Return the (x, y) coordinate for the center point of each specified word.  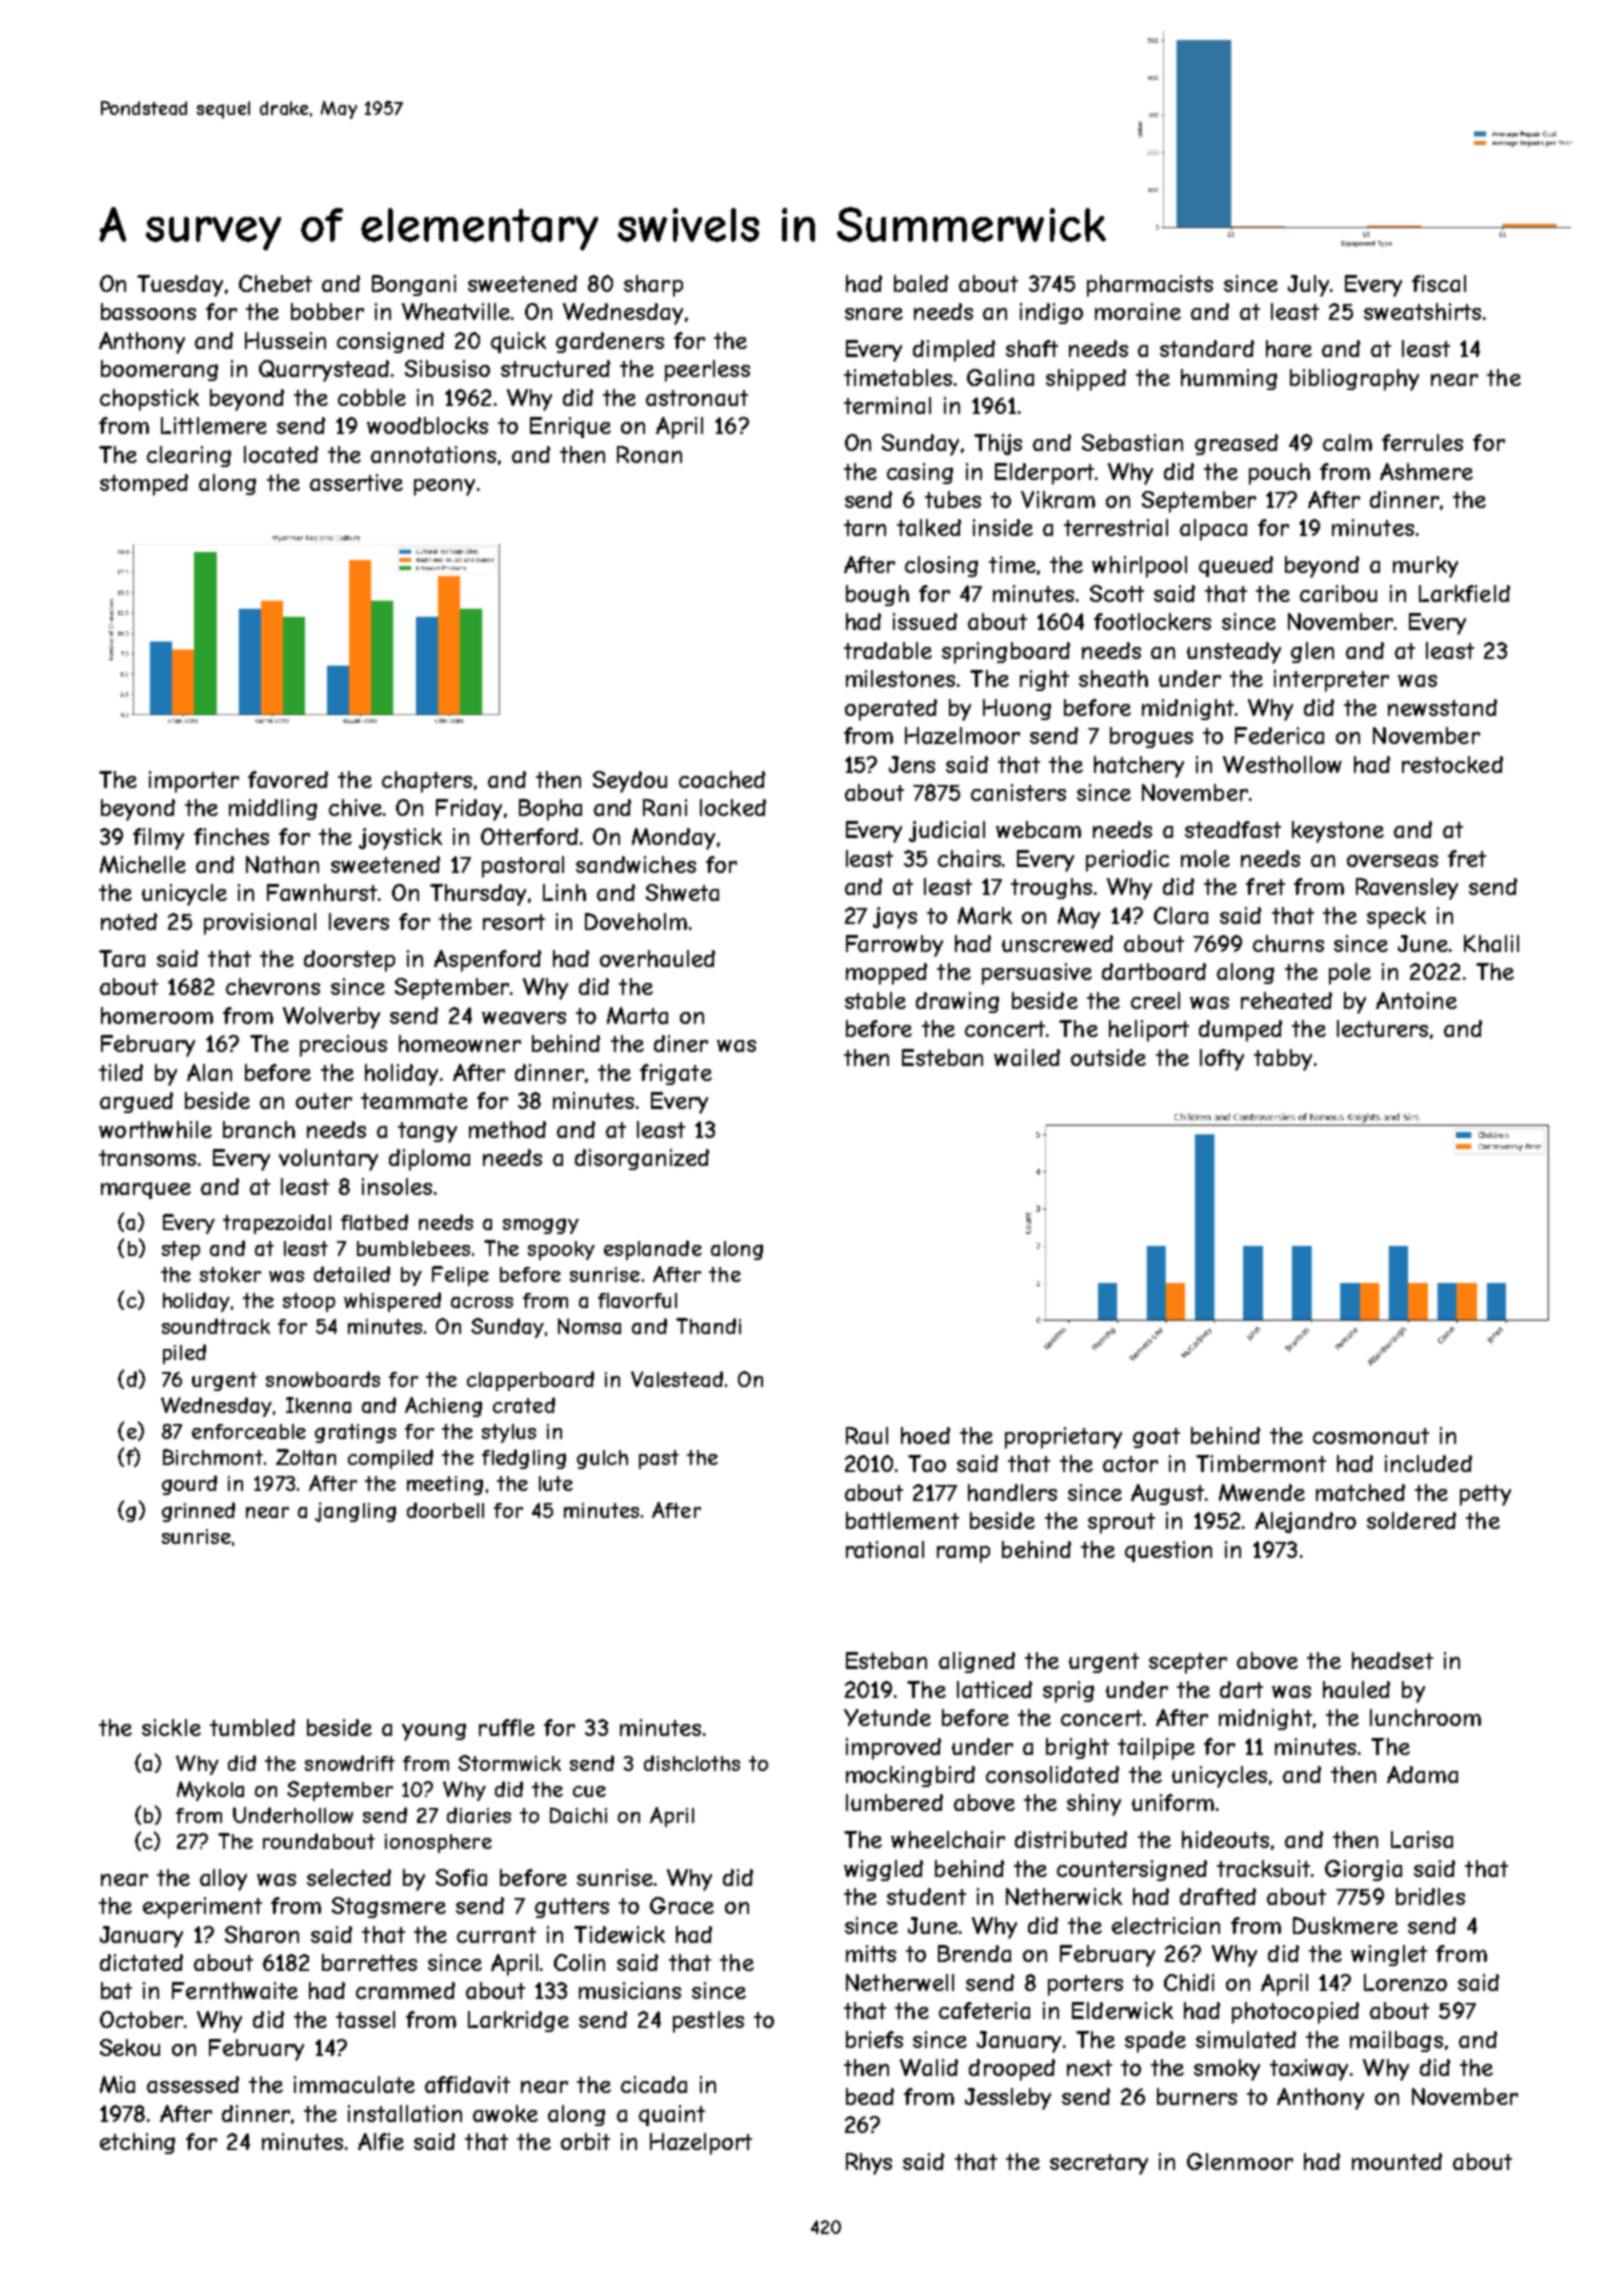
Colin (579, 1962)
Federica (1279, 735)
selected (349, 1877)
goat (1156, 1438)
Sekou (130, 2047)
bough (877, 595)
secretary (1099, 2164)
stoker (230, 1274)
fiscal (1439, 283)
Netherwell (900, 1982)
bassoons (148, 311)
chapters (427, 782)
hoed (925, 1435)
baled (921, 283)
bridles (1430, 1896)
